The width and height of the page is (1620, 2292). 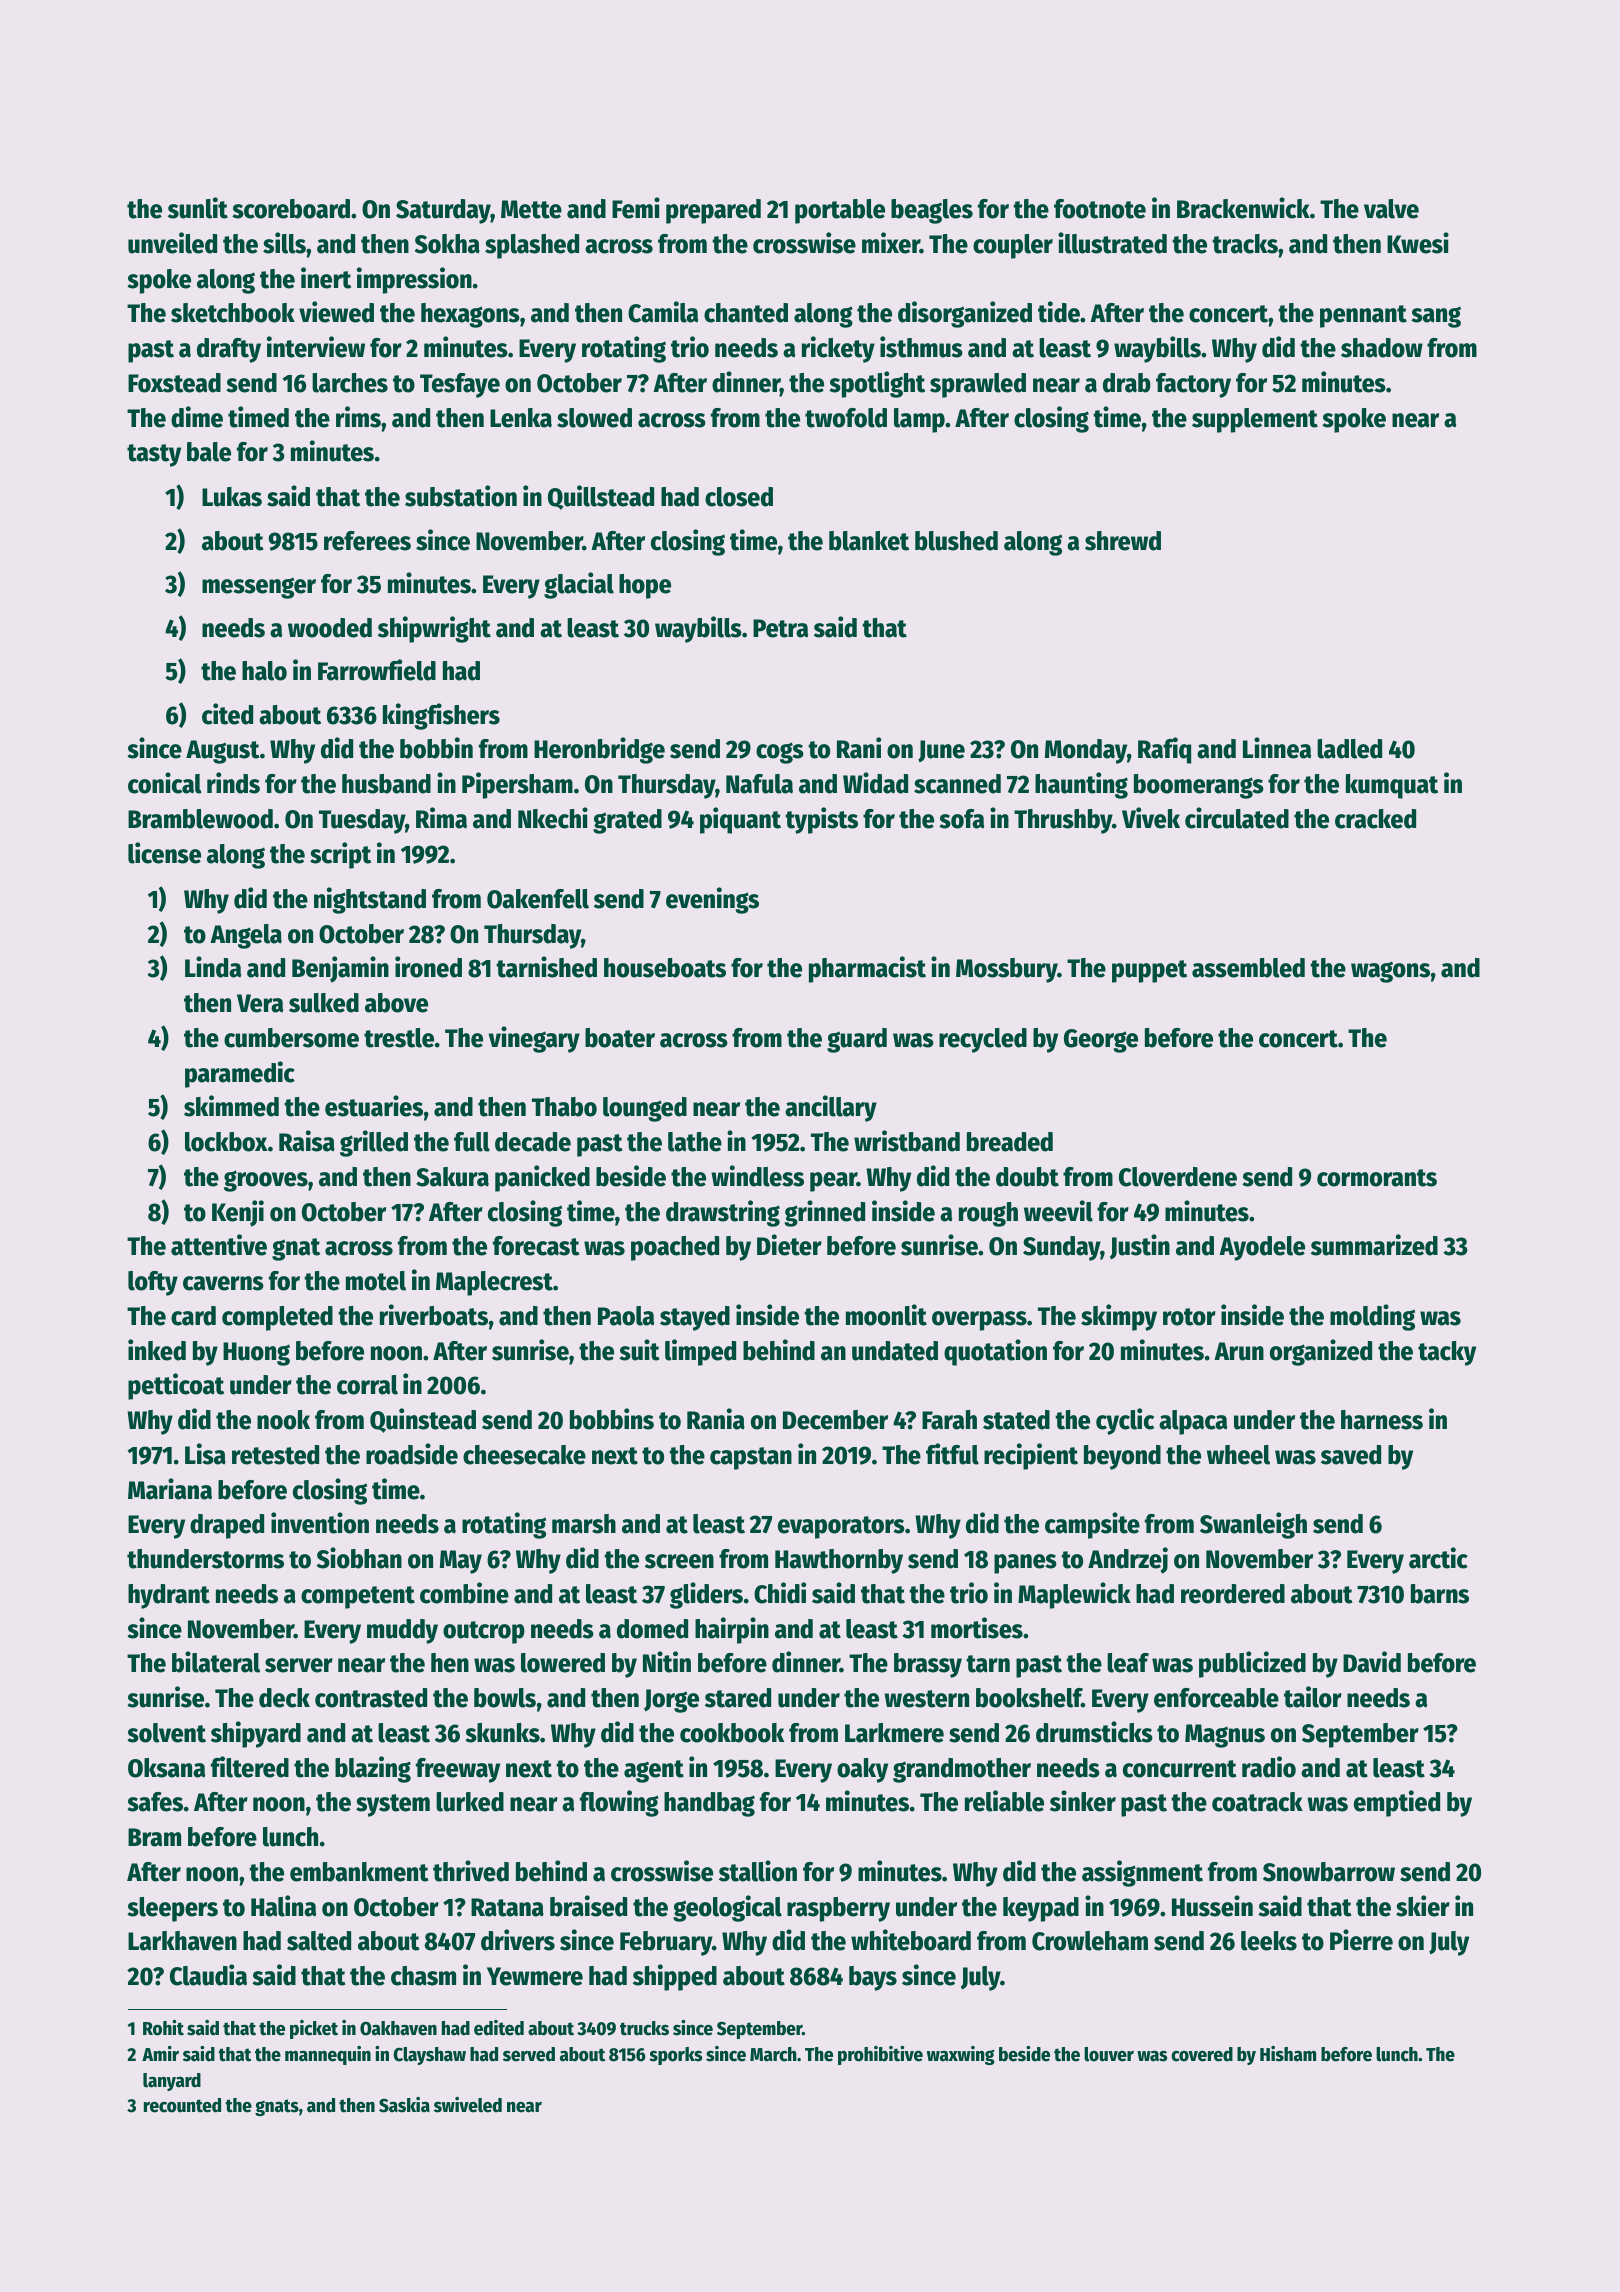 I want to click on agent, so click(x=654, y=1771).
